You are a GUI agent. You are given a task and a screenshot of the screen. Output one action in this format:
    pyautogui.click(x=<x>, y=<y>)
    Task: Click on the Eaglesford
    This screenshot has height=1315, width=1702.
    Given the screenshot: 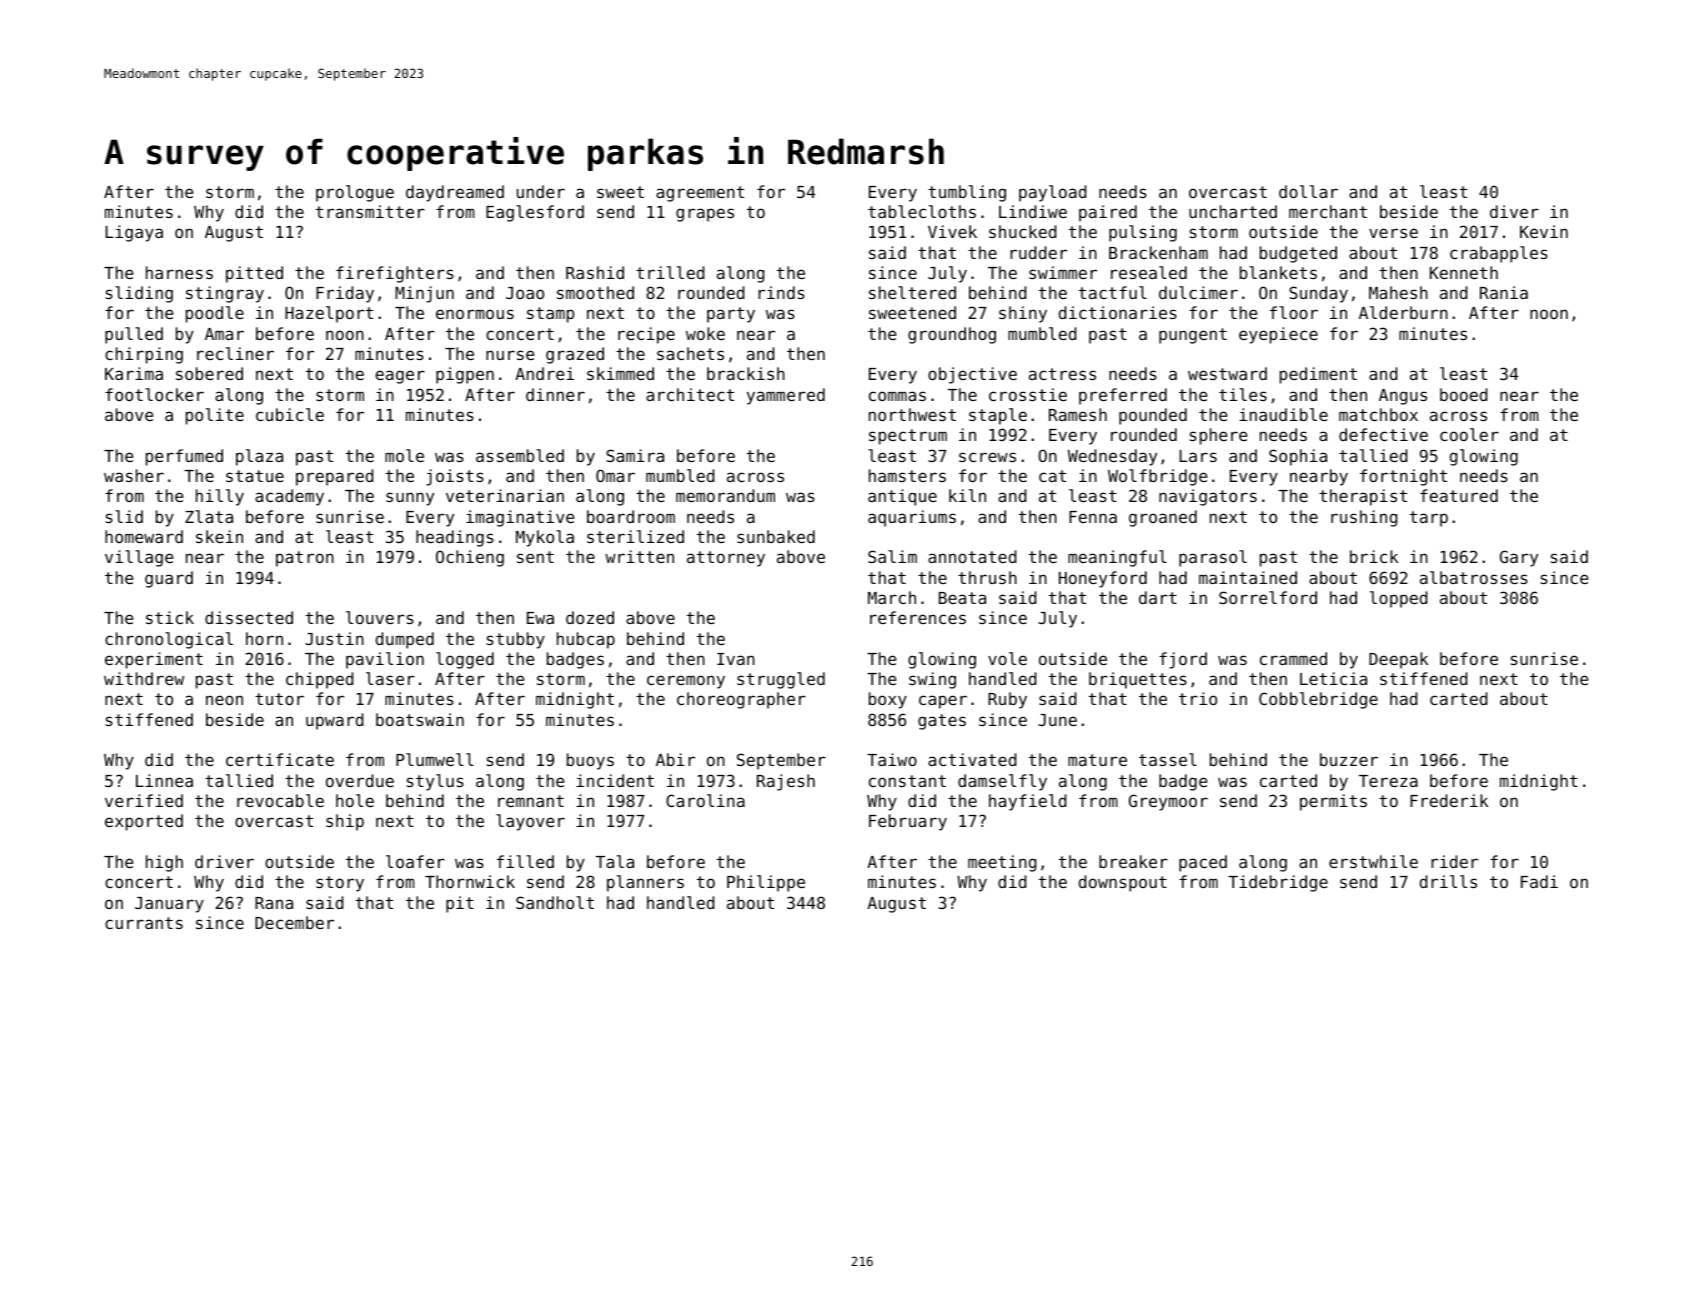 What is the action you would take?
    pyautogui.click(x=535, y=213)
